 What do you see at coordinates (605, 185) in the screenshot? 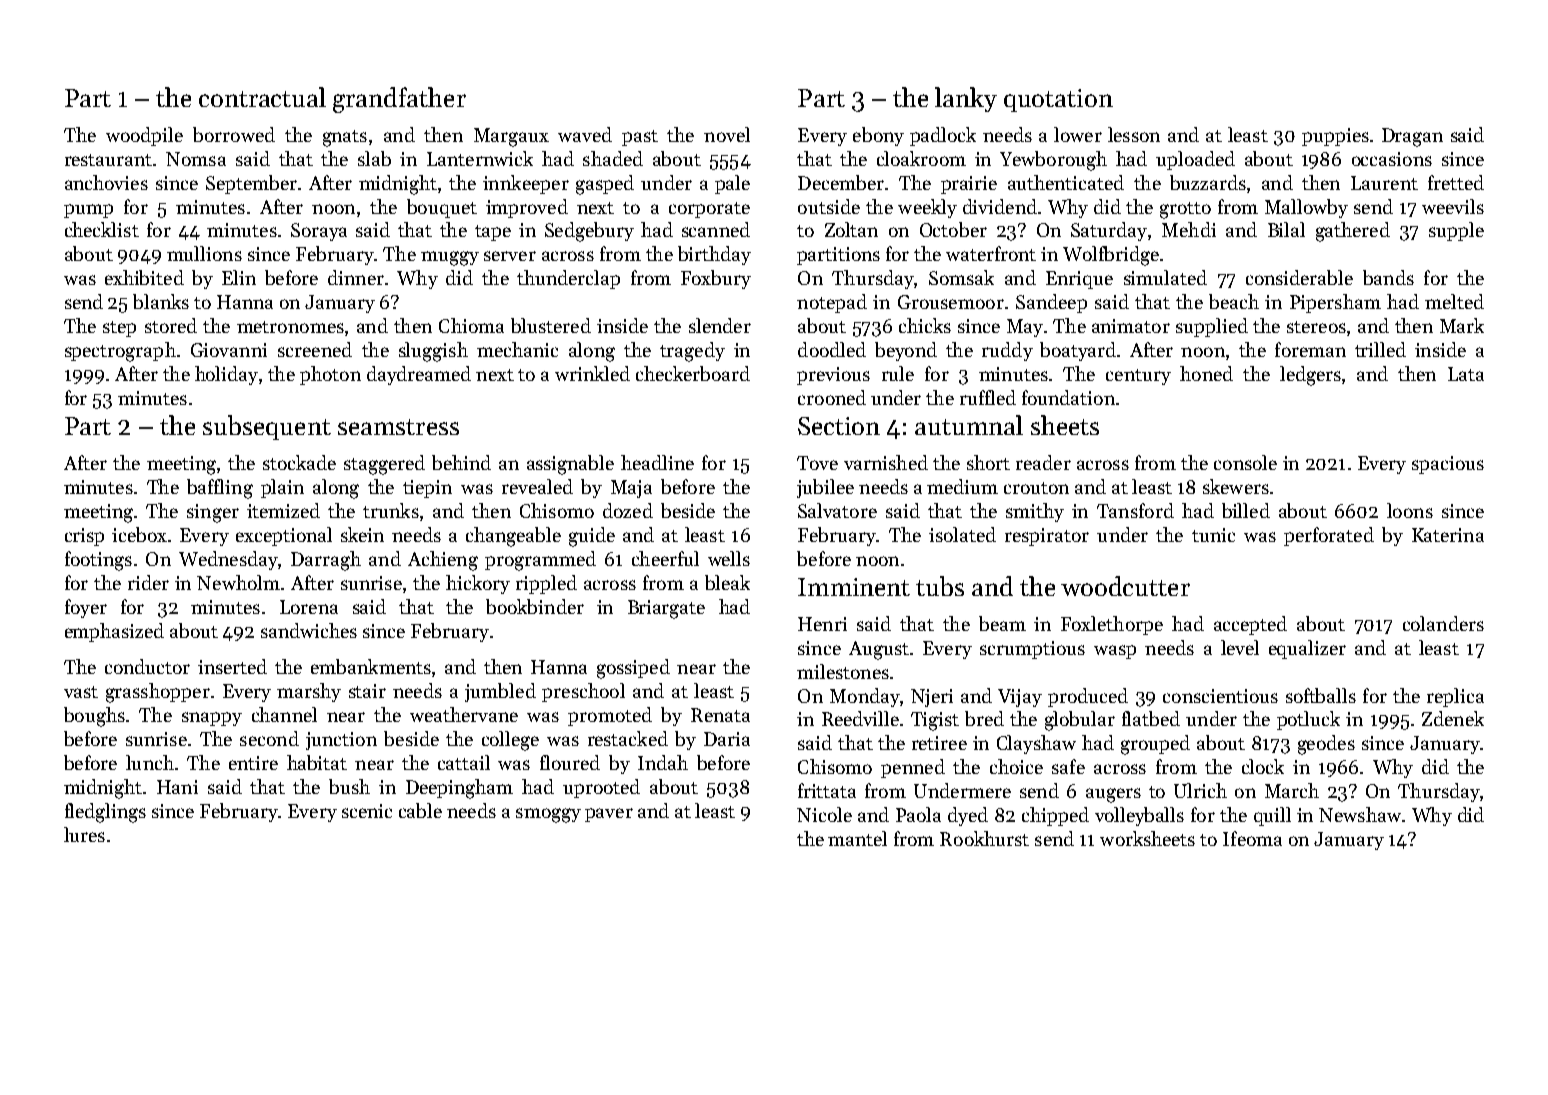
I see `gasped` at bounding box center [605, 185].
